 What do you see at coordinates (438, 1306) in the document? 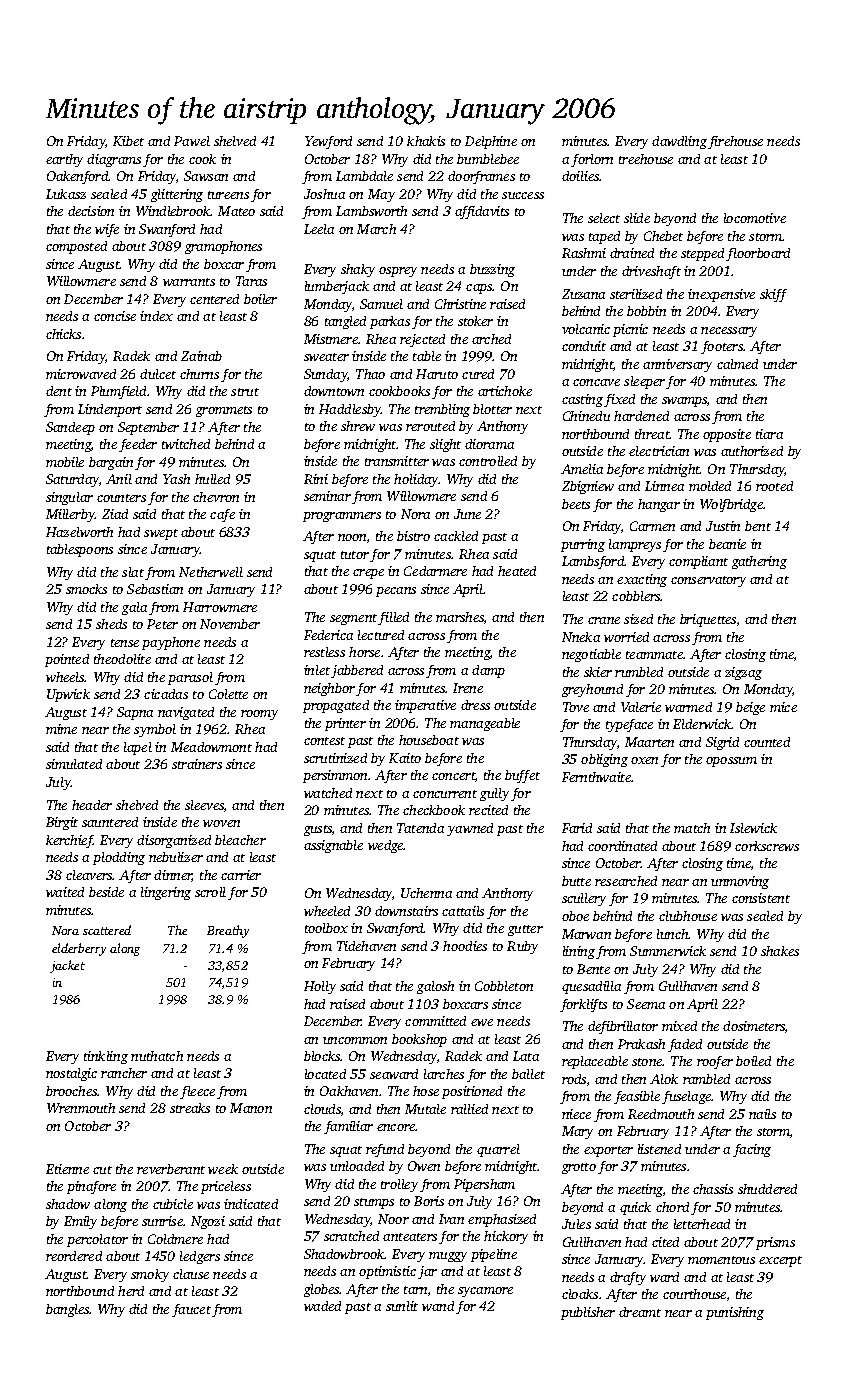
I see `wand` at bounding box center [438, 1306].
